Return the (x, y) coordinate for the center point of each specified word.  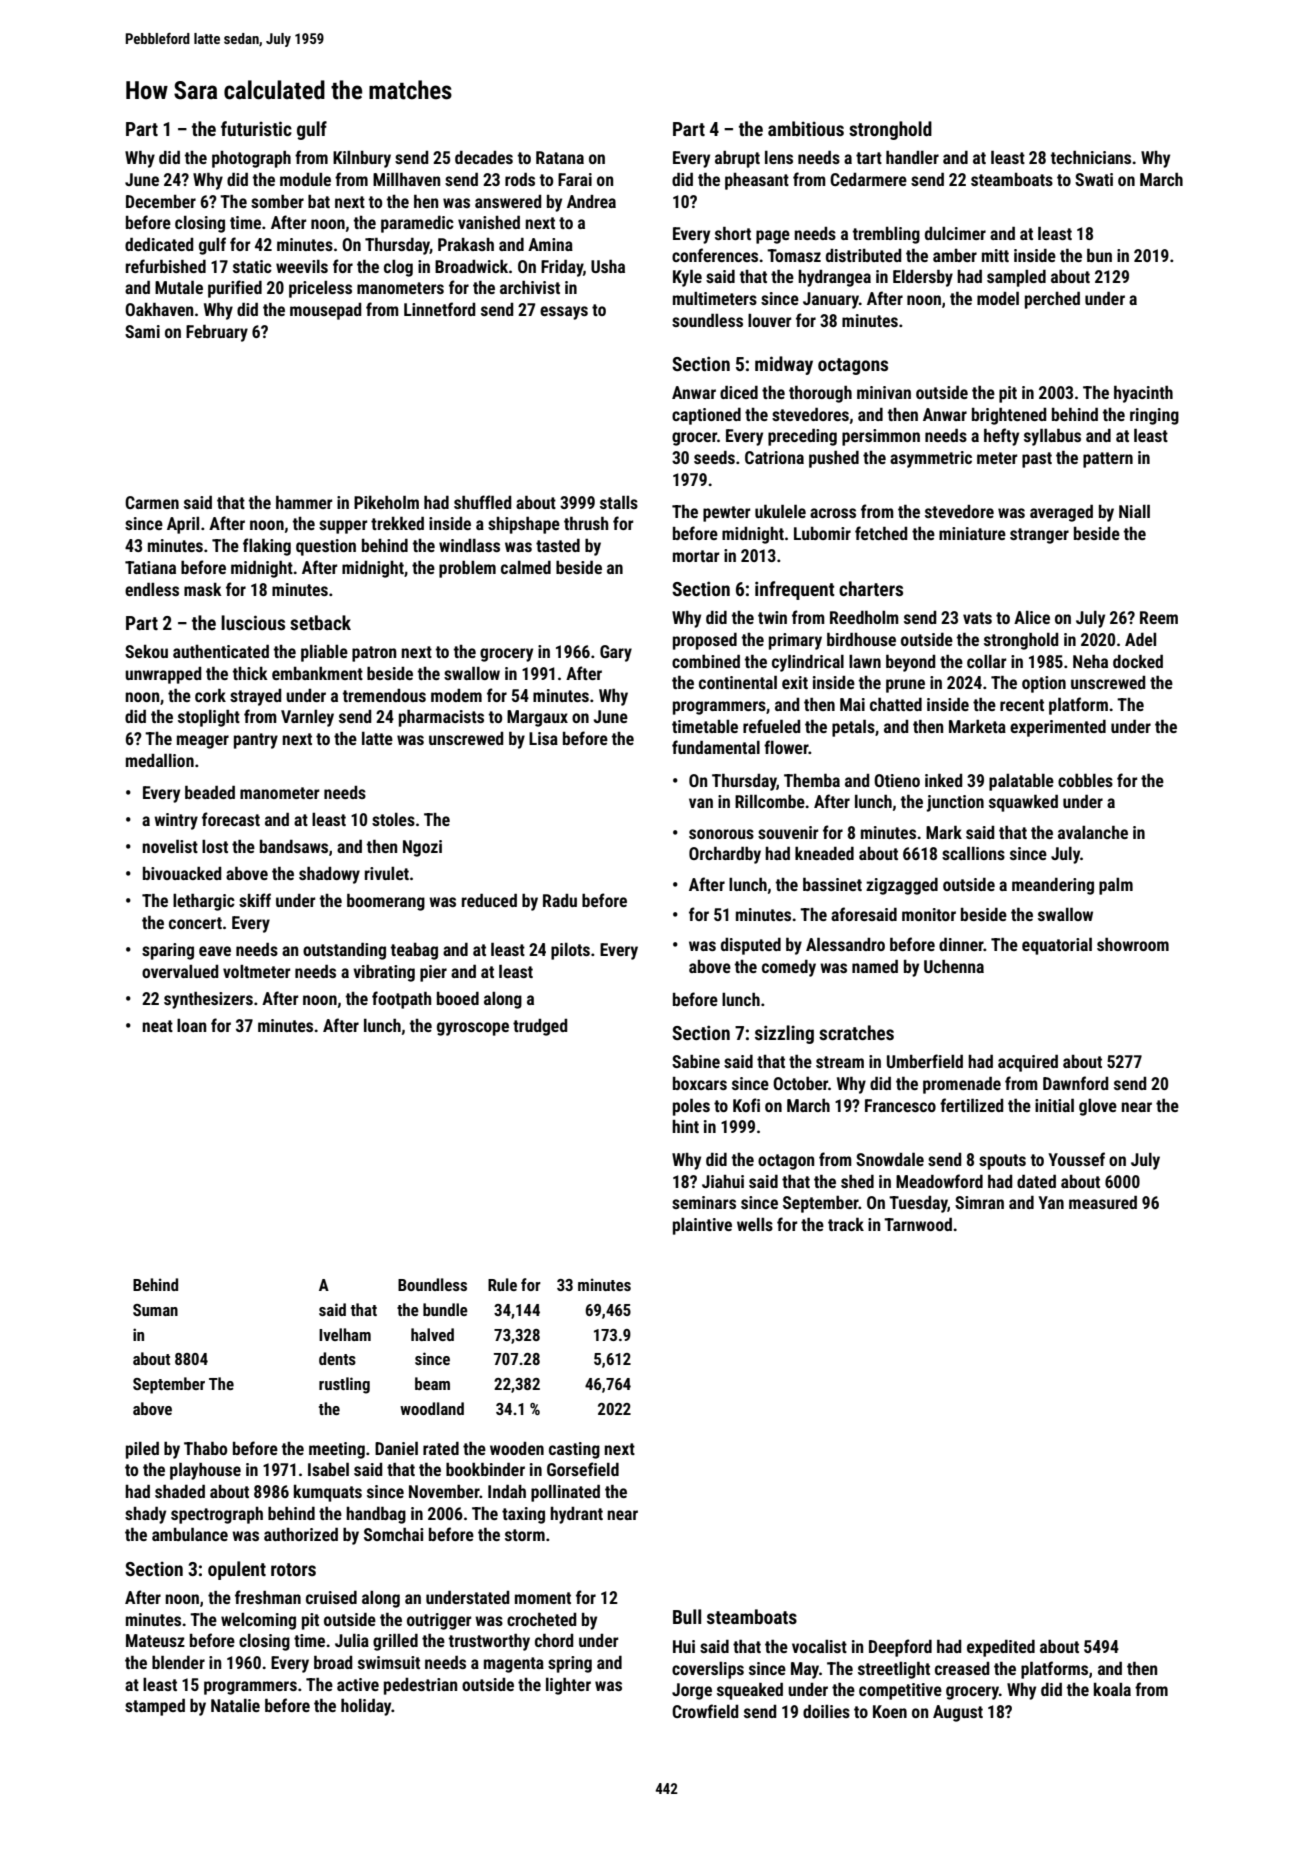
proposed (705, 641)
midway (784, 365)
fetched (881, 533)
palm (1116, 886)
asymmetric (931, 459)
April (183, 525)
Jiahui (723, 1181)
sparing (168, 951)
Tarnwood (918, 1224)
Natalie (235, 1705)
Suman (155, 1310)
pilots (570, 951)
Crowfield (705, 1711)
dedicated (159, 244)
